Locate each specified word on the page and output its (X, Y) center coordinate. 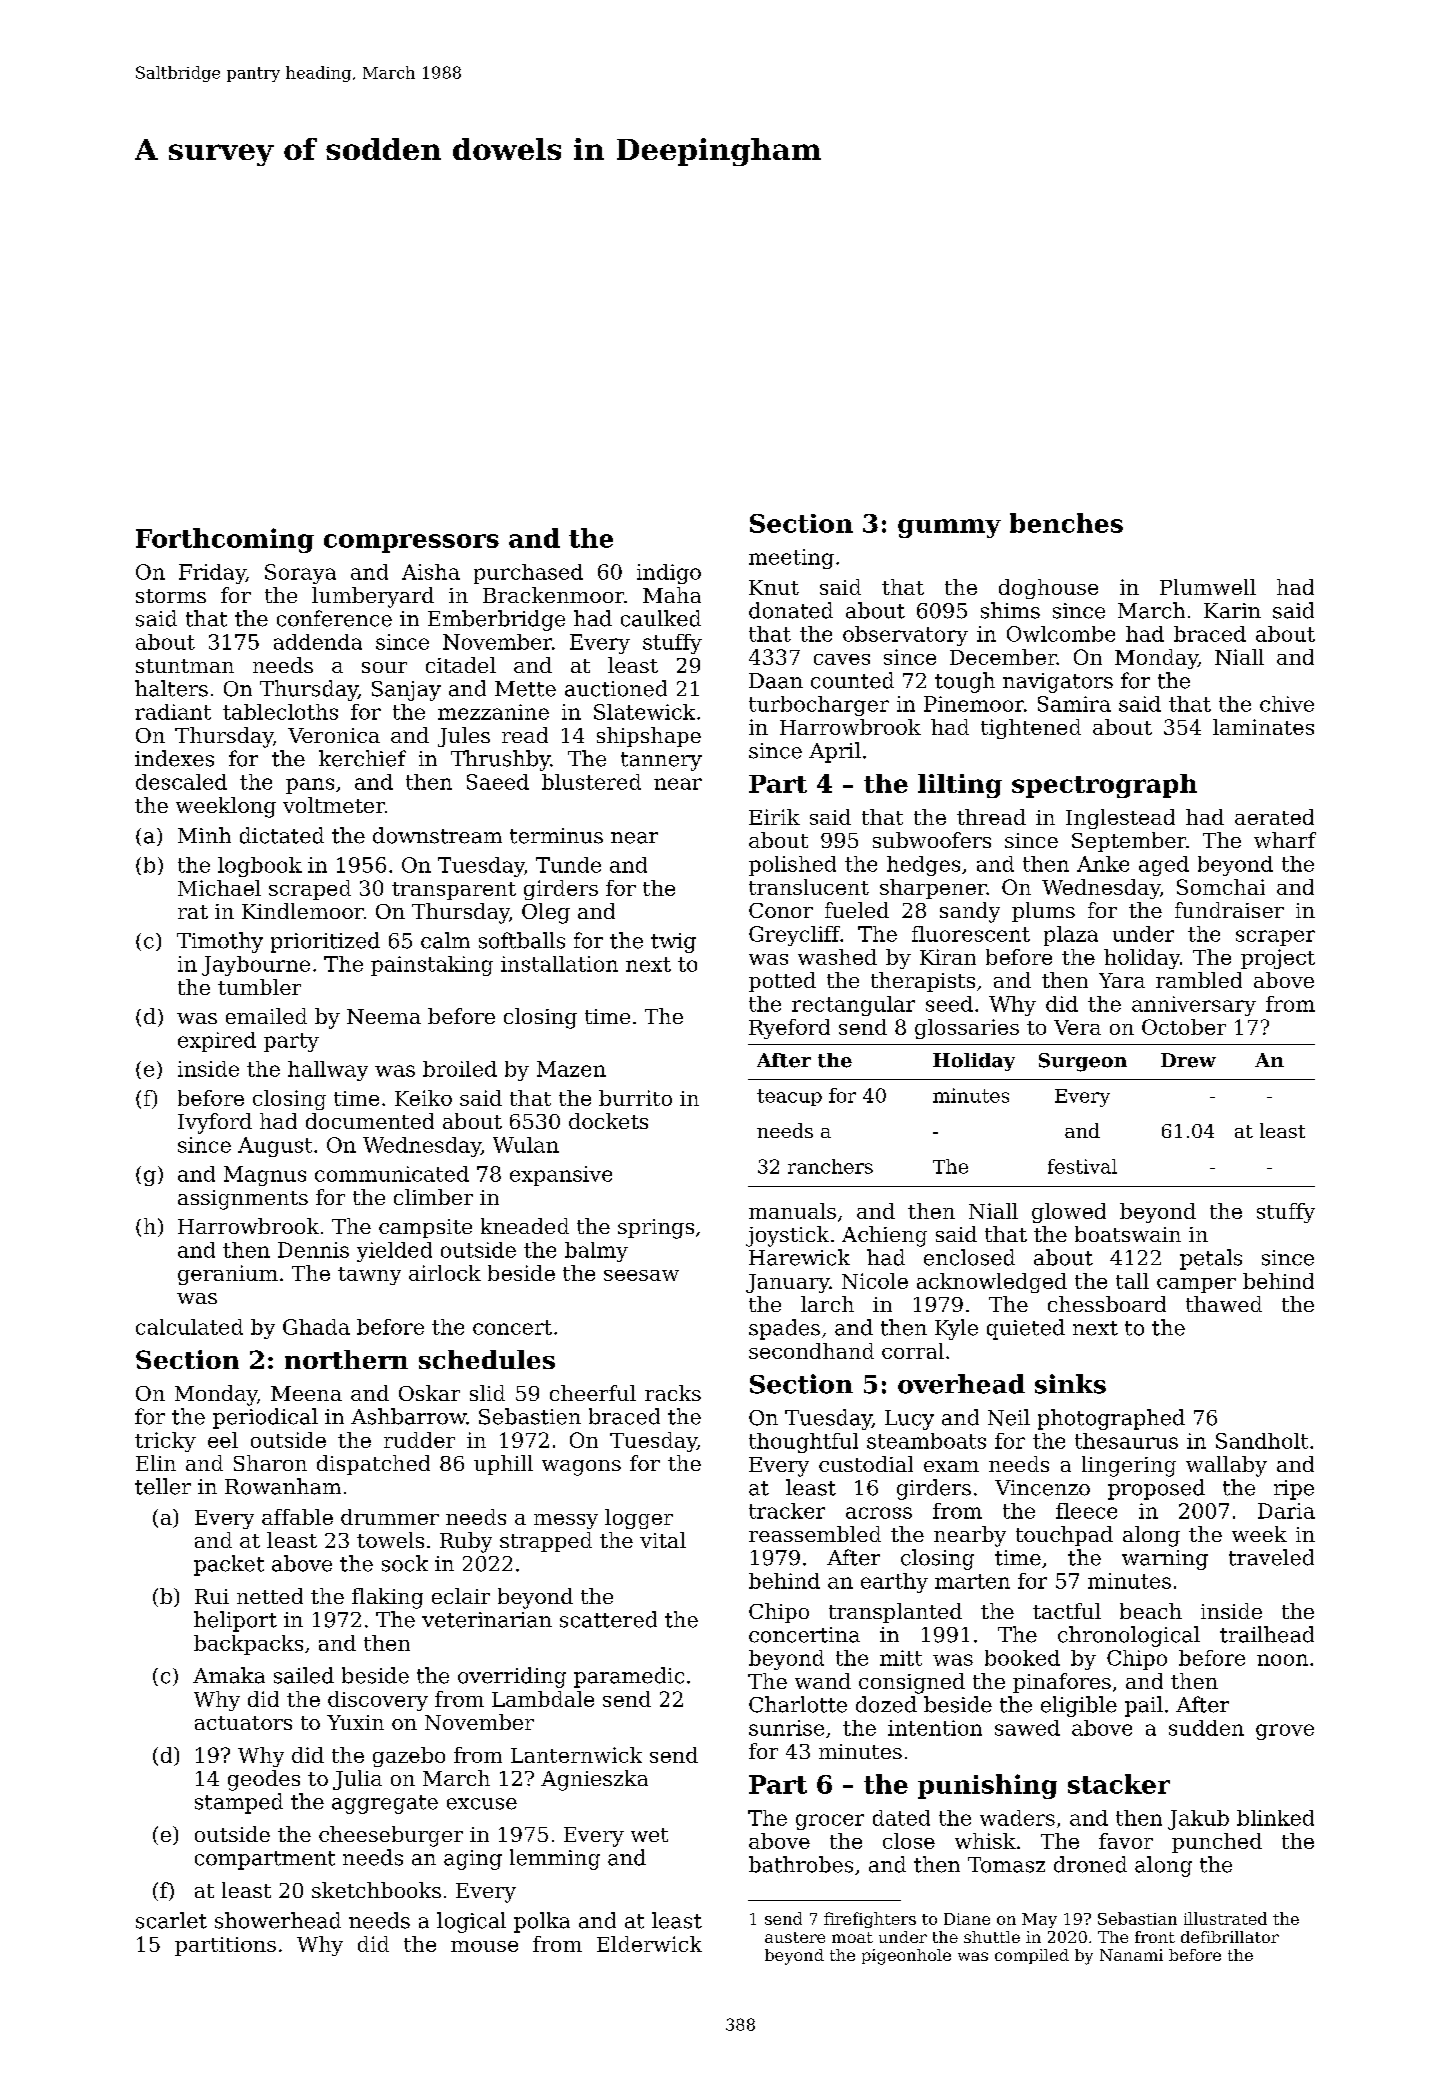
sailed (304, 1675)
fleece (1086, 1511)
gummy (949, 528)
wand (823, 1681)
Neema (384, 1016)
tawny (369, 1276)
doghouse (1048, 589)
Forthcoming (225, 540)
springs (656, 1229)
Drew (1188, 1060)
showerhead (278, 1920)
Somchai (1221, 887)
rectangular (853, 1006)
